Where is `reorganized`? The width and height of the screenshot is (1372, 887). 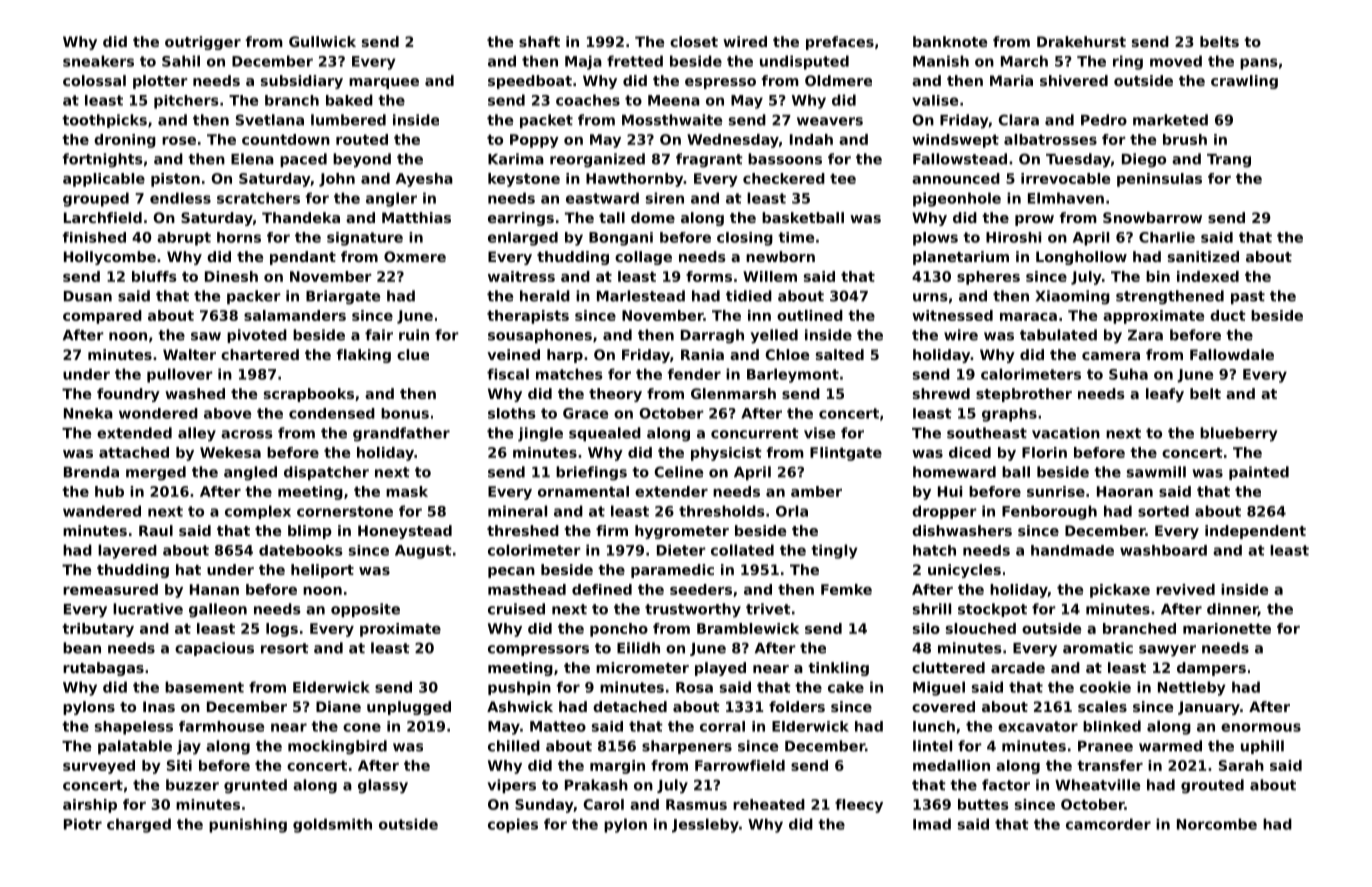
reorganized is located at coordinates (597, 160).
